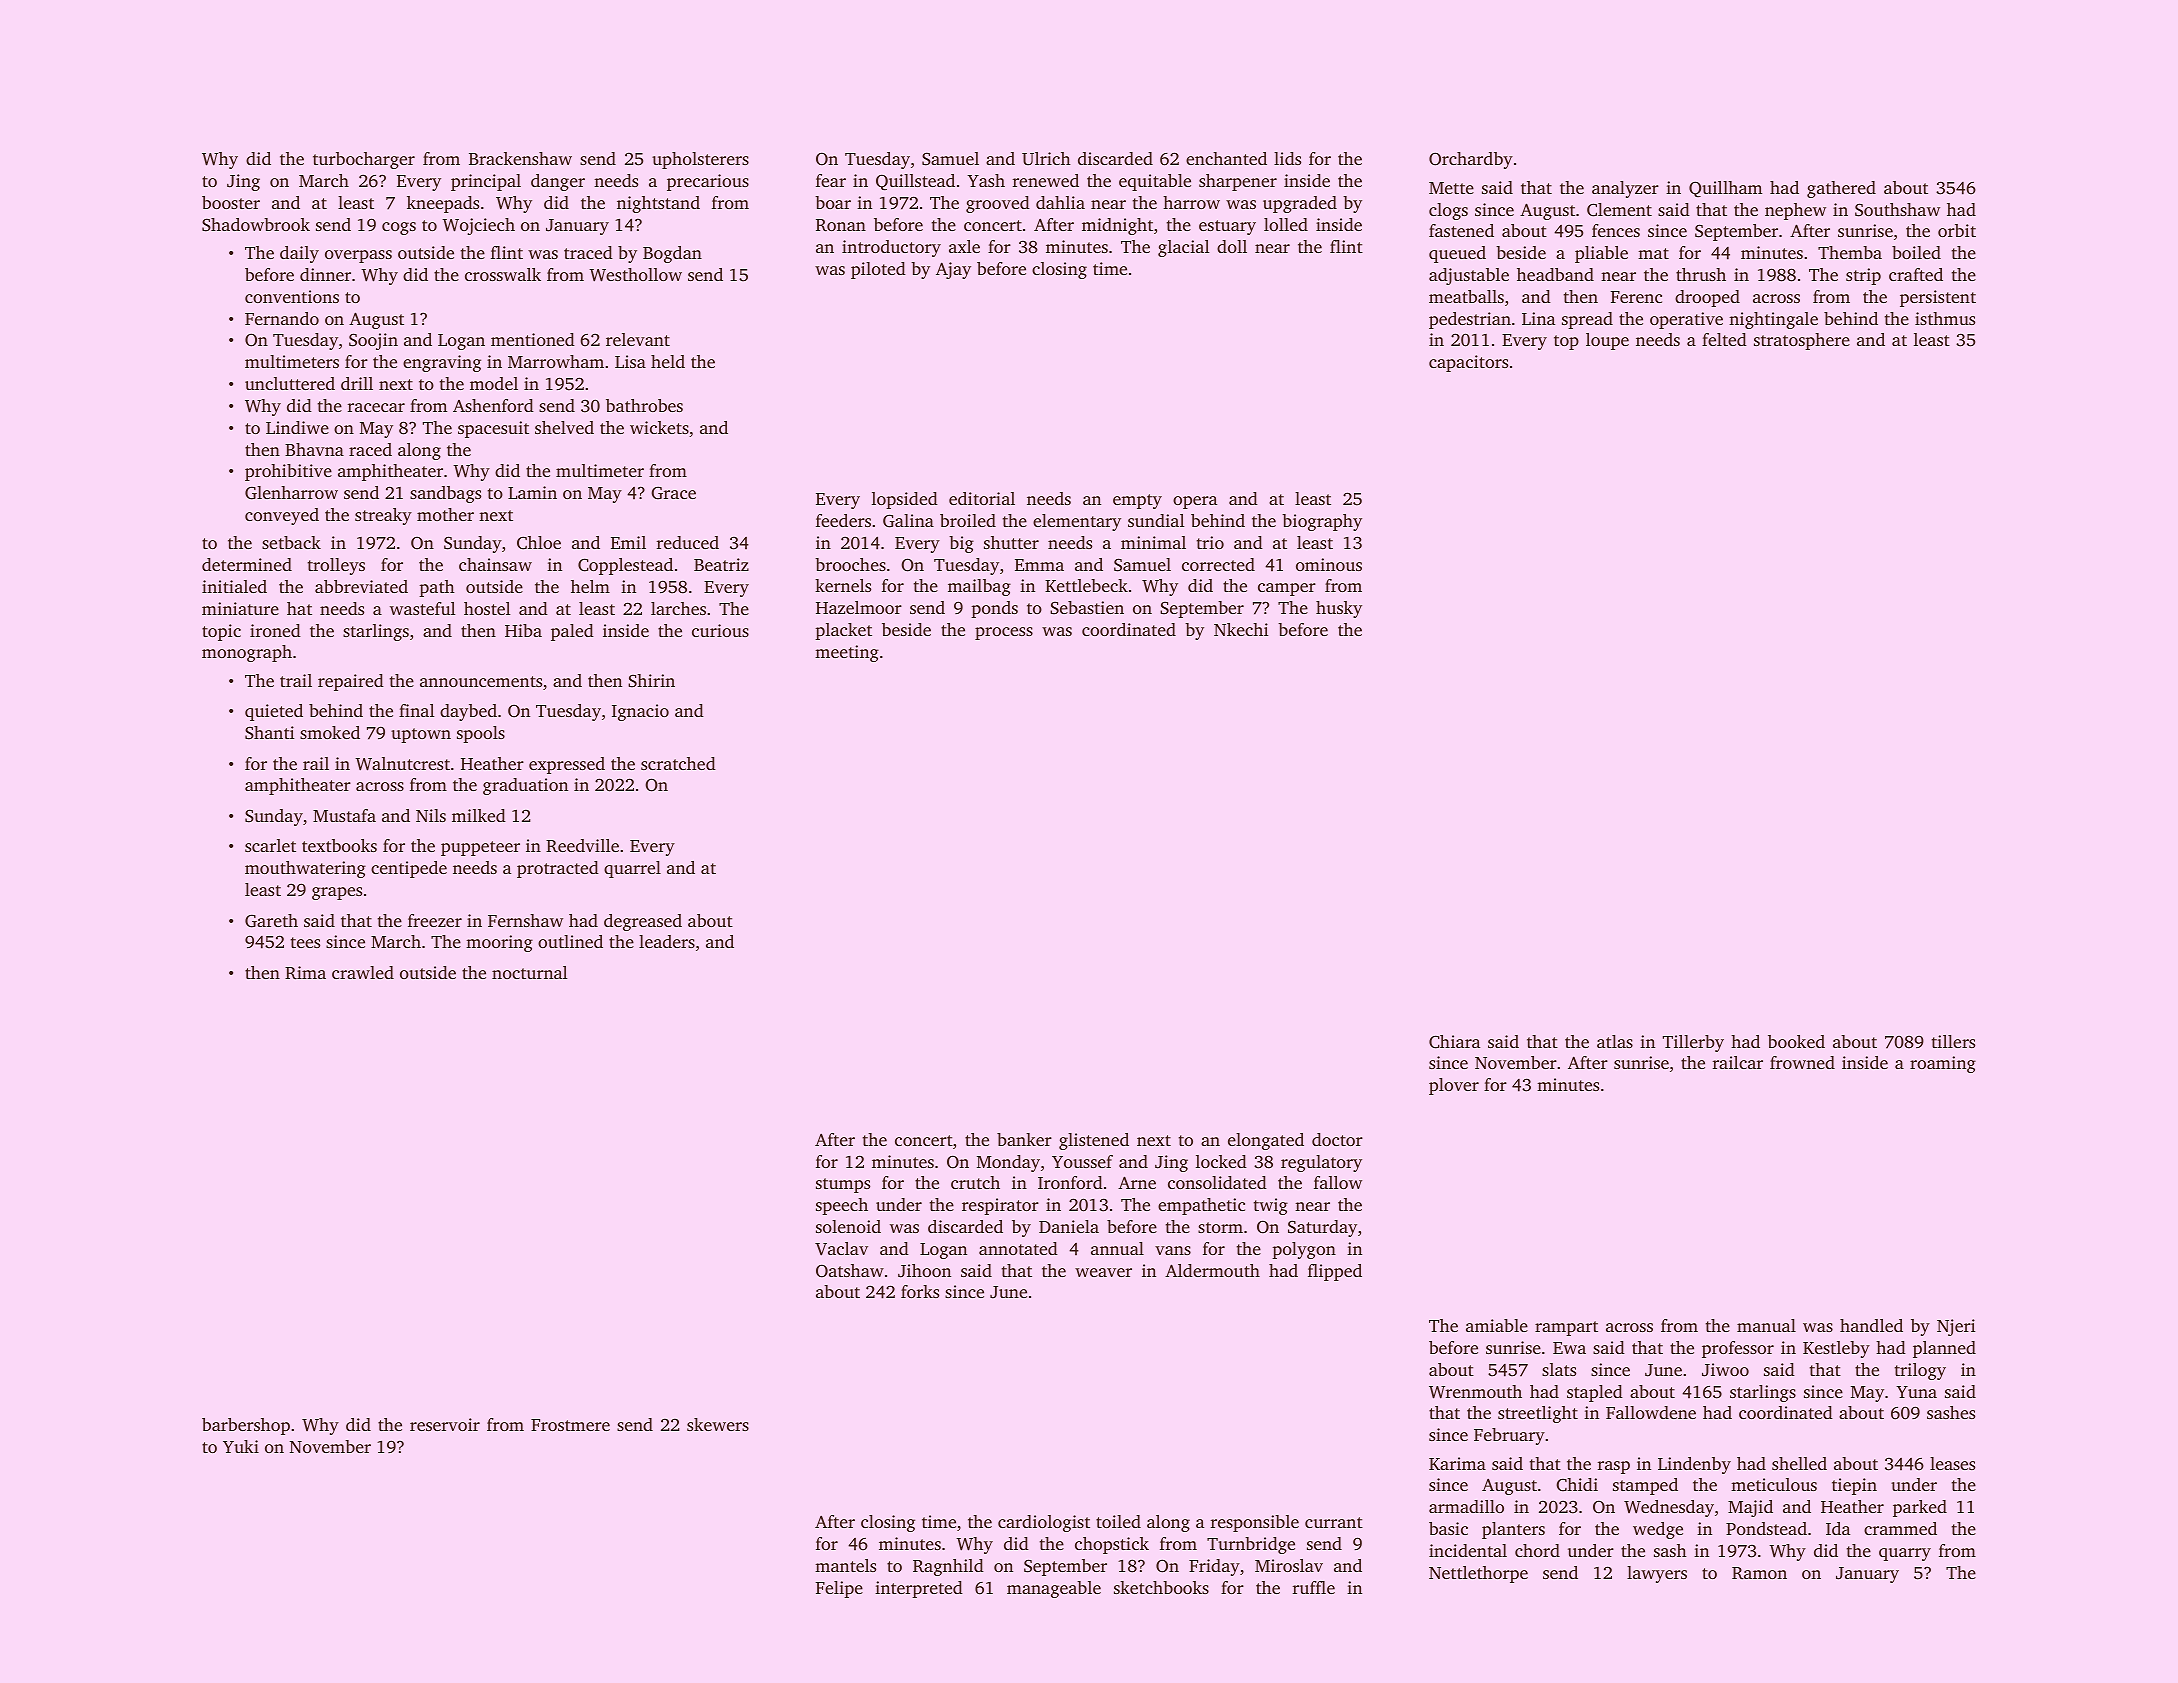 This screenshot has height=1683, width=2178. I want to click on Orchardby, so click(1471, 160).
